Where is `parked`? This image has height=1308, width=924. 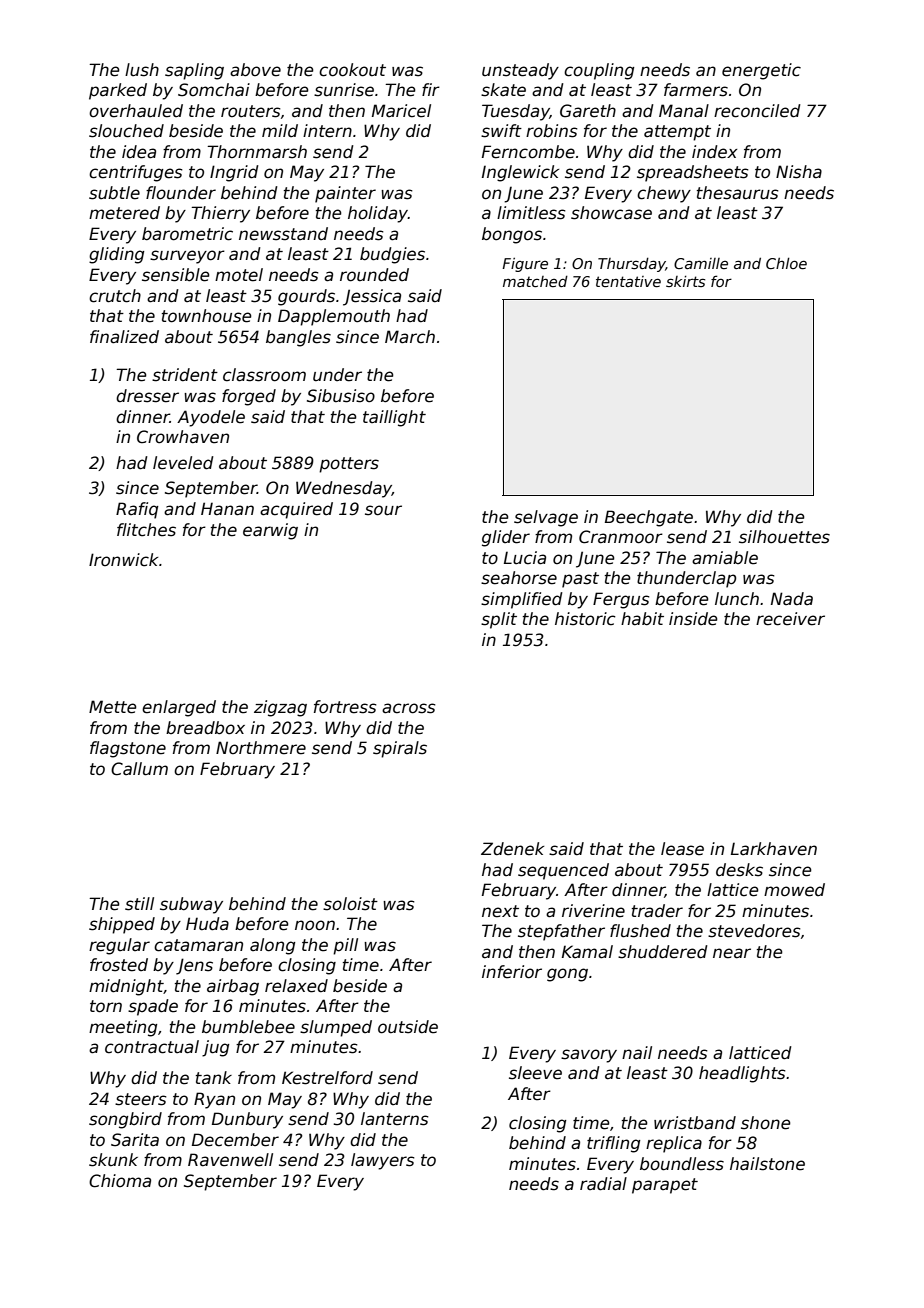 parked is located at coordinates (118, 91).
